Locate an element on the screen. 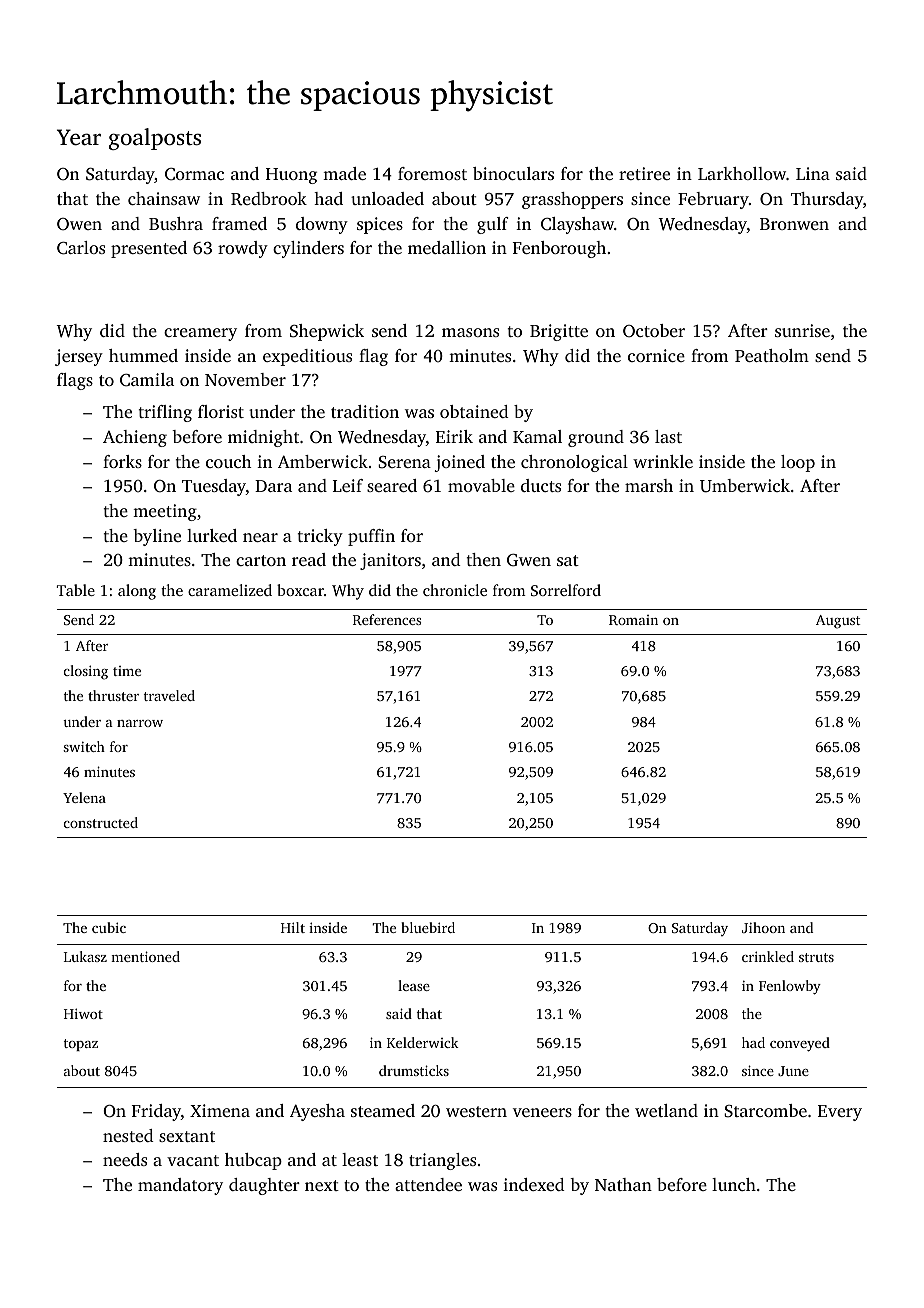 This screenshot has width=924, height=1308. traveled is located at coordinates (169, 695).
